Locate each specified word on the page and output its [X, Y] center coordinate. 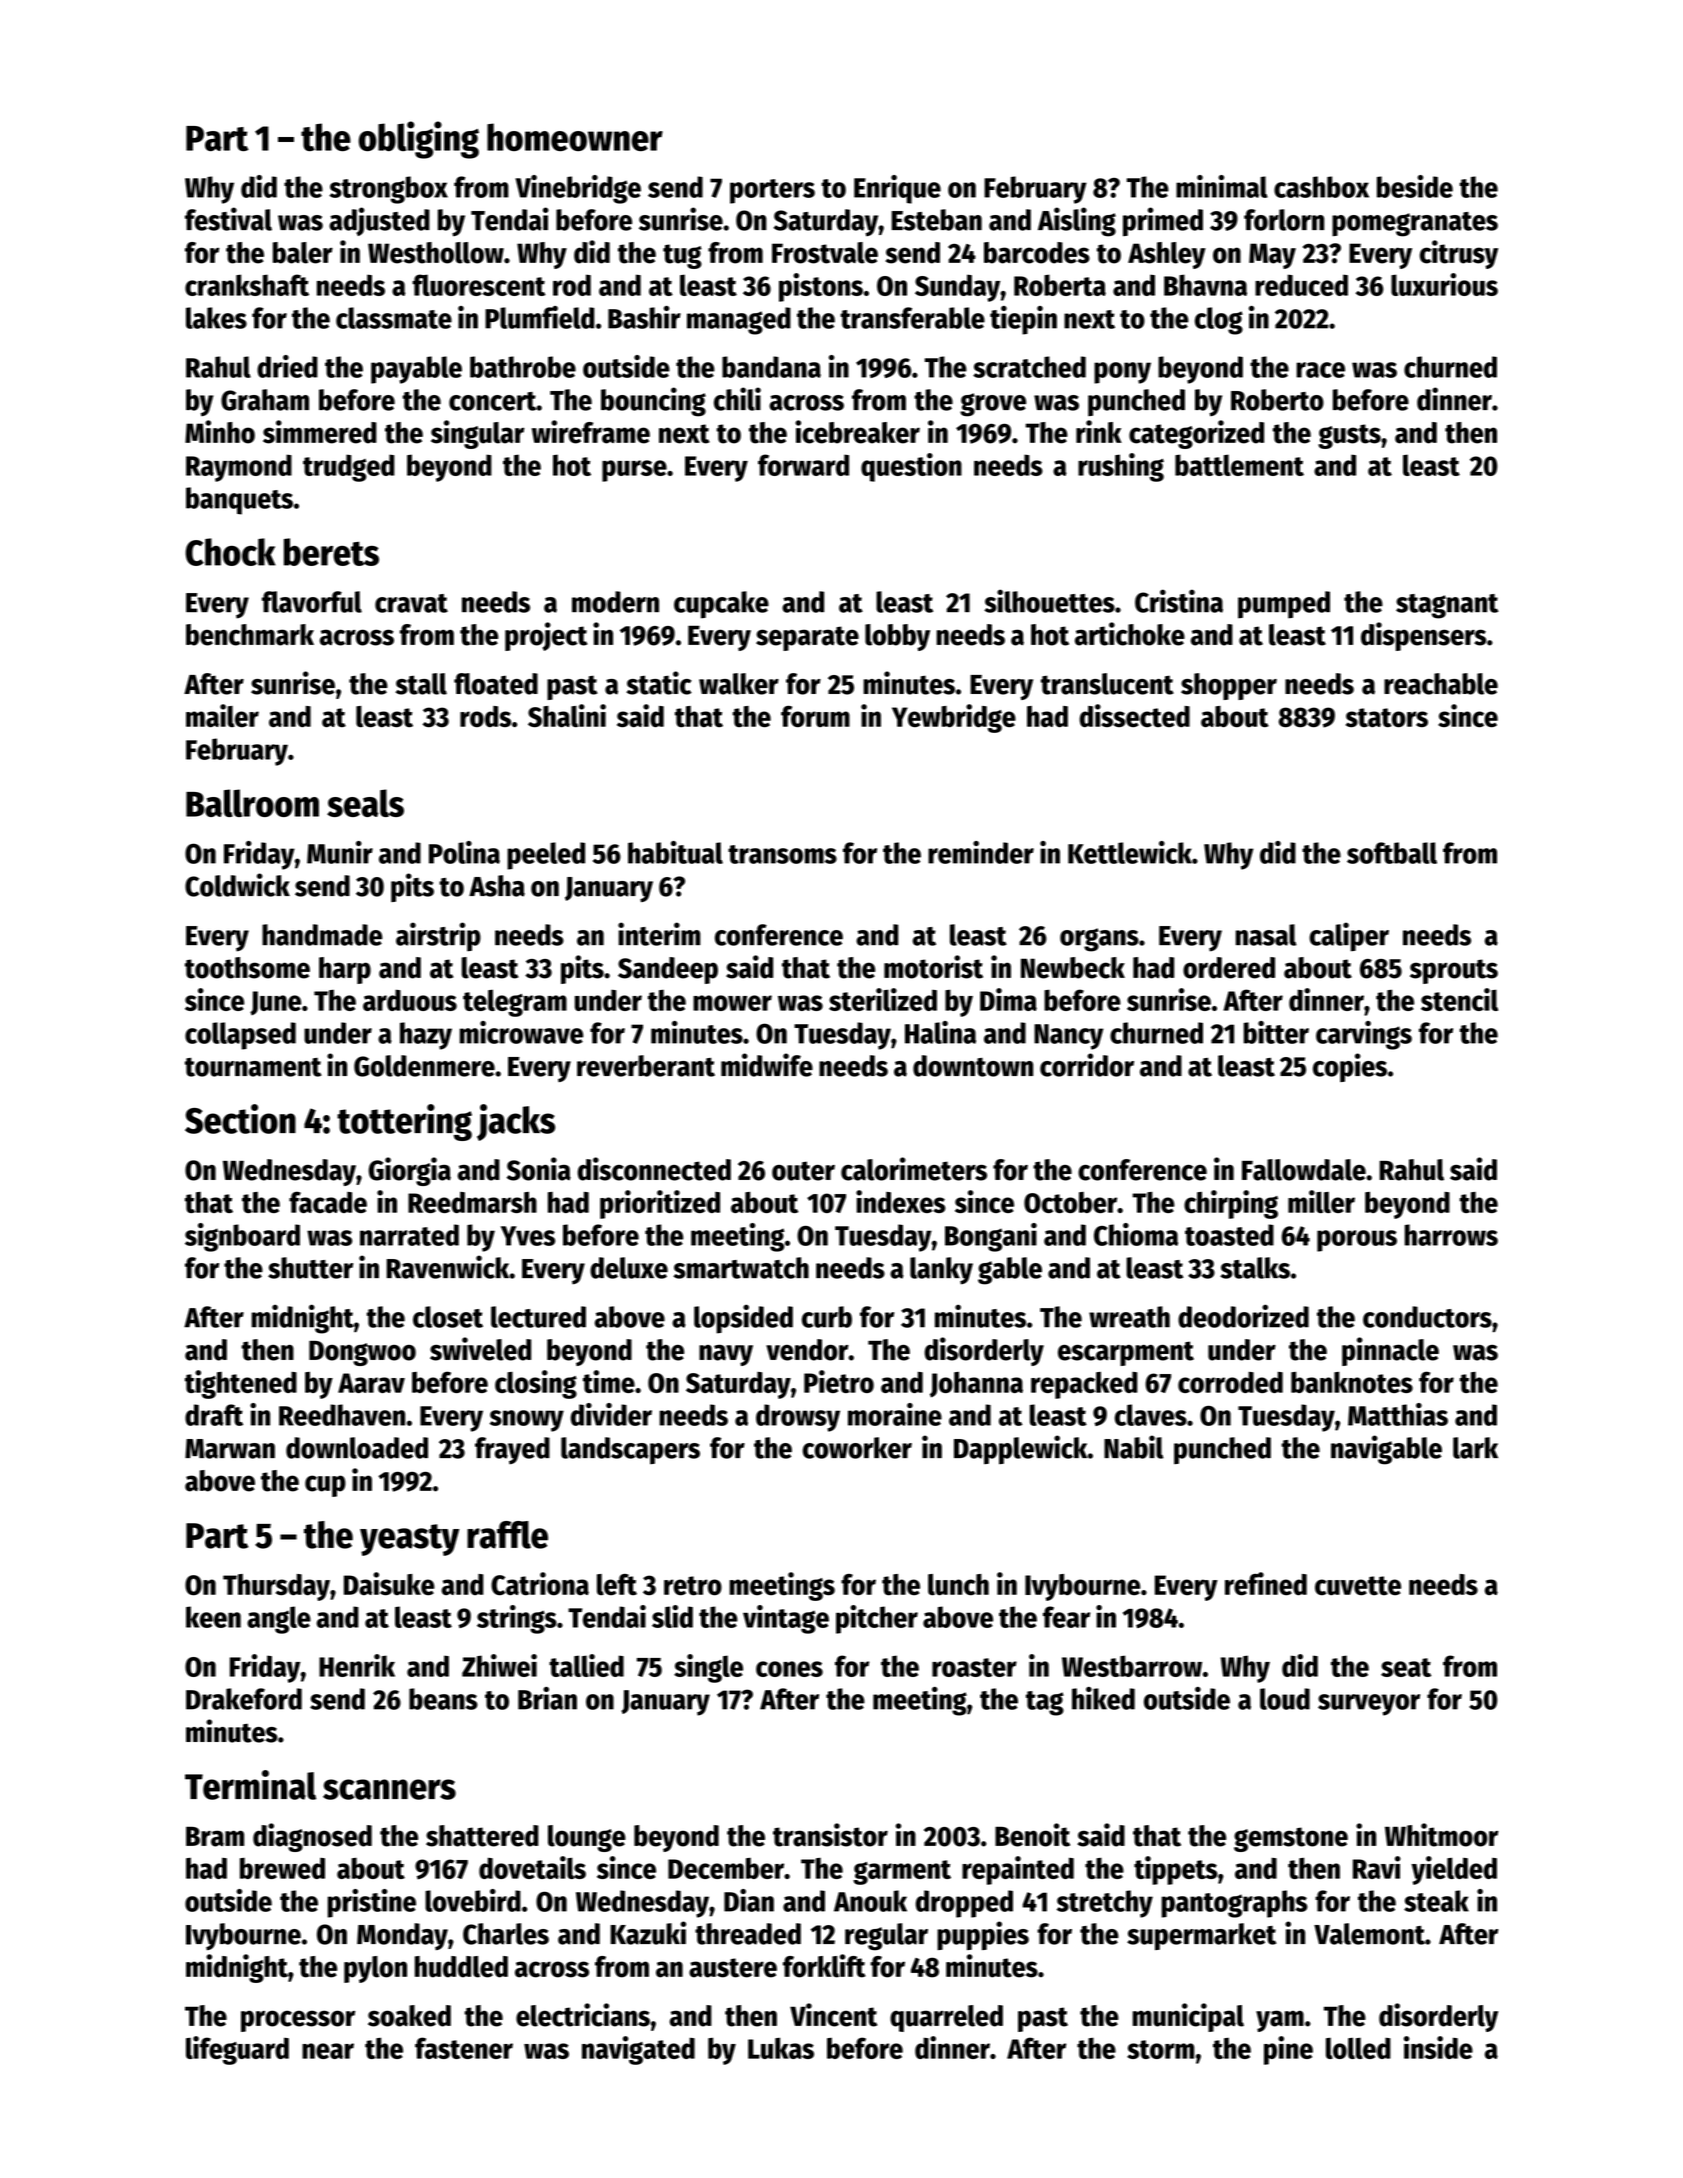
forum [815, 716]
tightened [241, 1384]
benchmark [250, 635]
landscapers [630, 1450]
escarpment [1126, 1353]
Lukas [781, 2048]
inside [1438, 2047]
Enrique [897, 189]
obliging [419, 140]
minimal [1222, 186]
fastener [464, 2048]
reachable [1441, 684]
